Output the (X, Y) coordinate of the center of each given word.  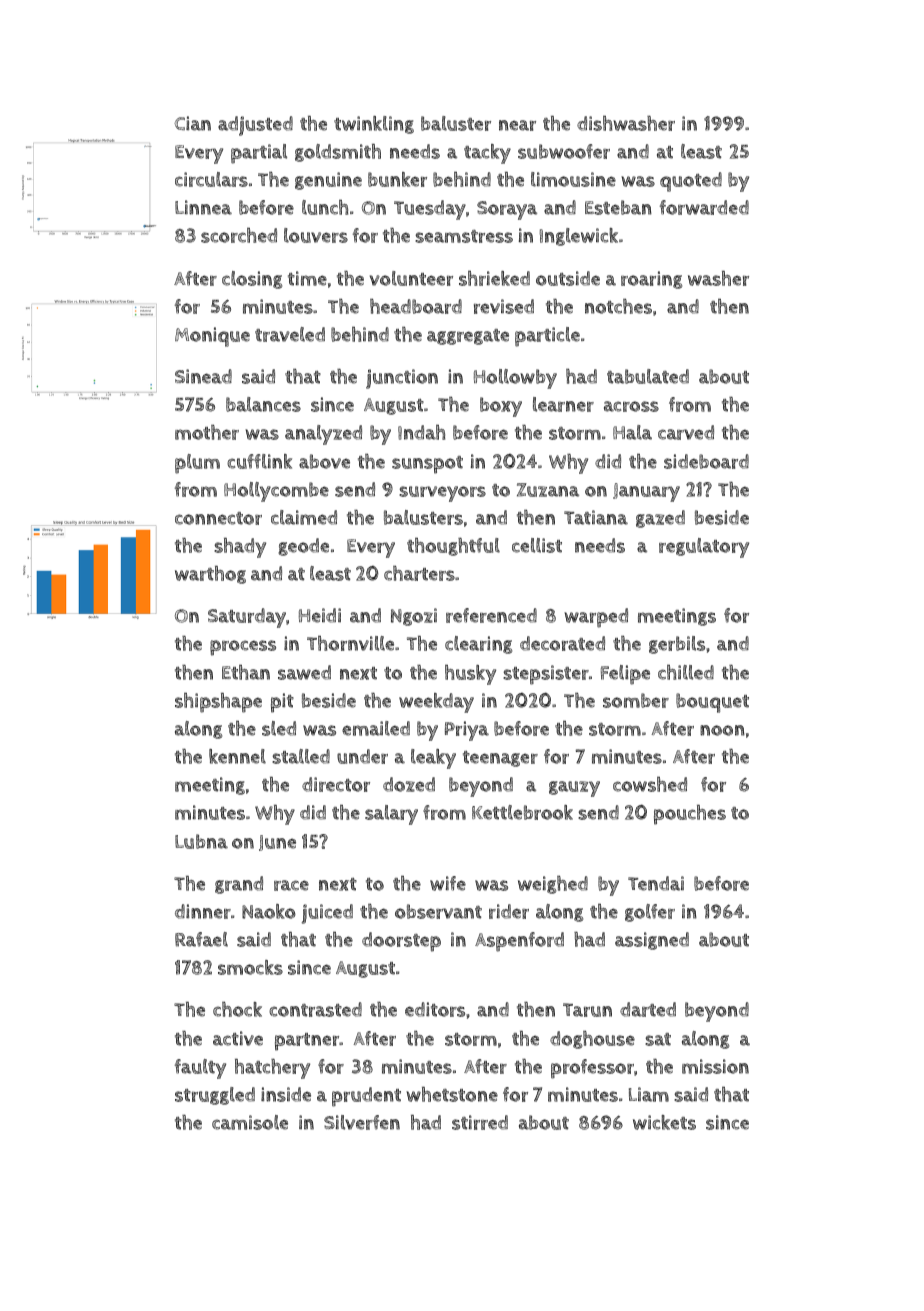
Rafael (201, 939)
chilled (686, 672)
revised (504, 306)
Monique (212, 337)
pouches (690, 815)
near (517, 125)
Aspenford (519, 942)
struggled (215, 1096)
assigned (652, 941)
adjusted (255, 126)
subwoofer (564, 151)
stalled (301, 756)
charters (419, 573)
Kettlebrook (522, 812)
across (631, 406)
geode (303, 547)
